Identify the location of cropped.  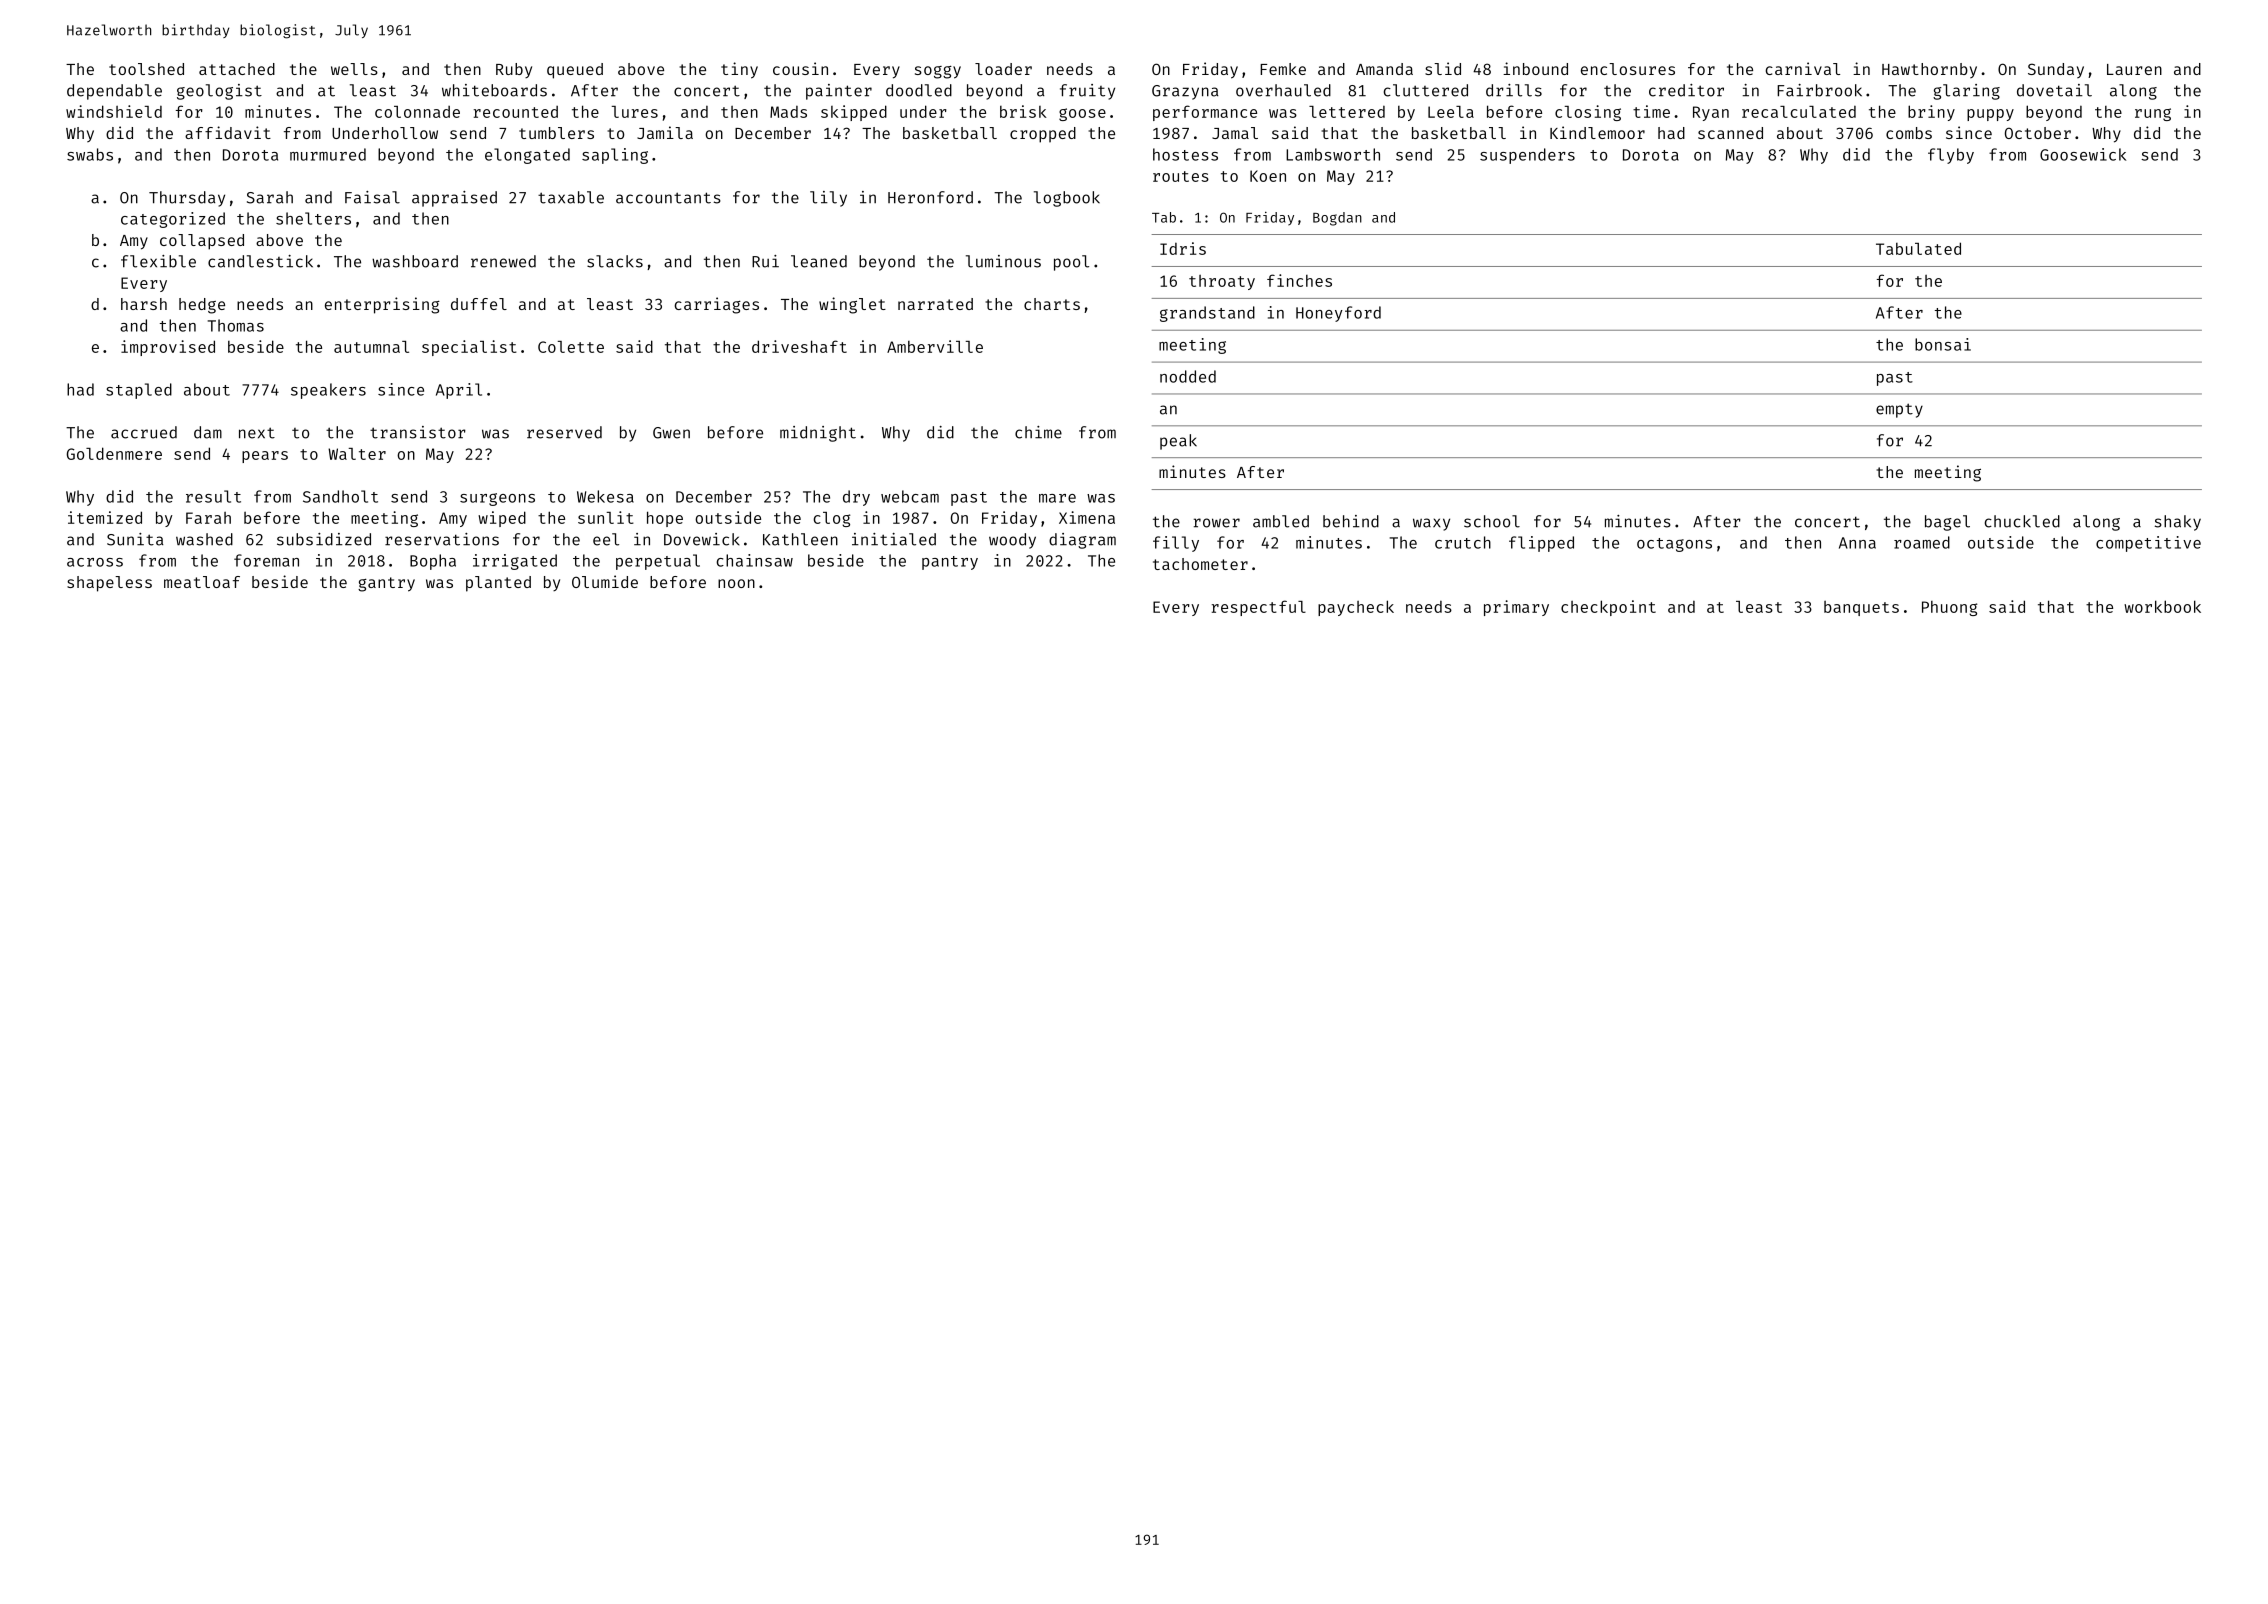
(1043, 135).
